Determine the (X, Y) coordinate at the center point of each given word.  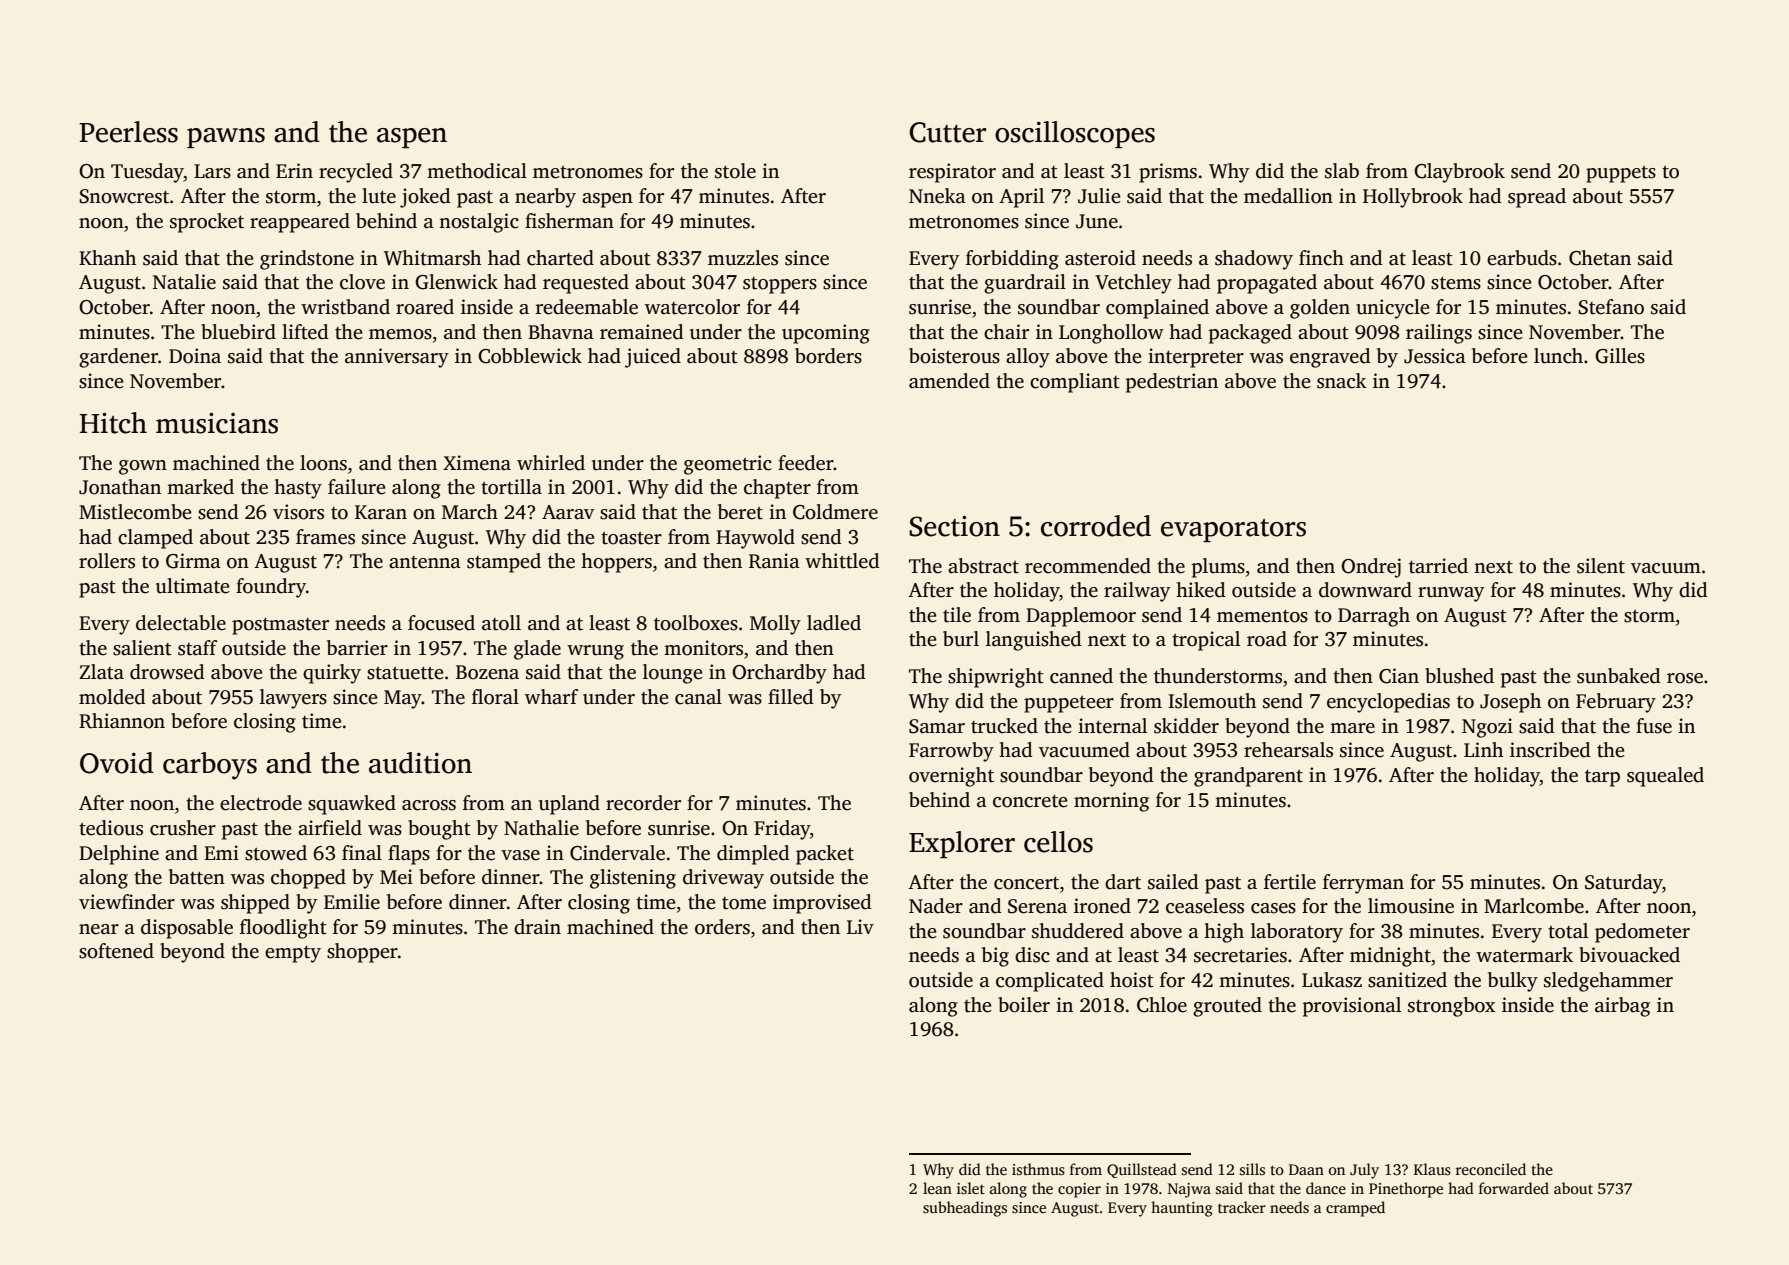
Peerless (128, 132)
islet (971, 1188)
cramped (1355, 1209)
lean (937, 1188)
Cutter (947, 132)
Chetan (1600, 258)
